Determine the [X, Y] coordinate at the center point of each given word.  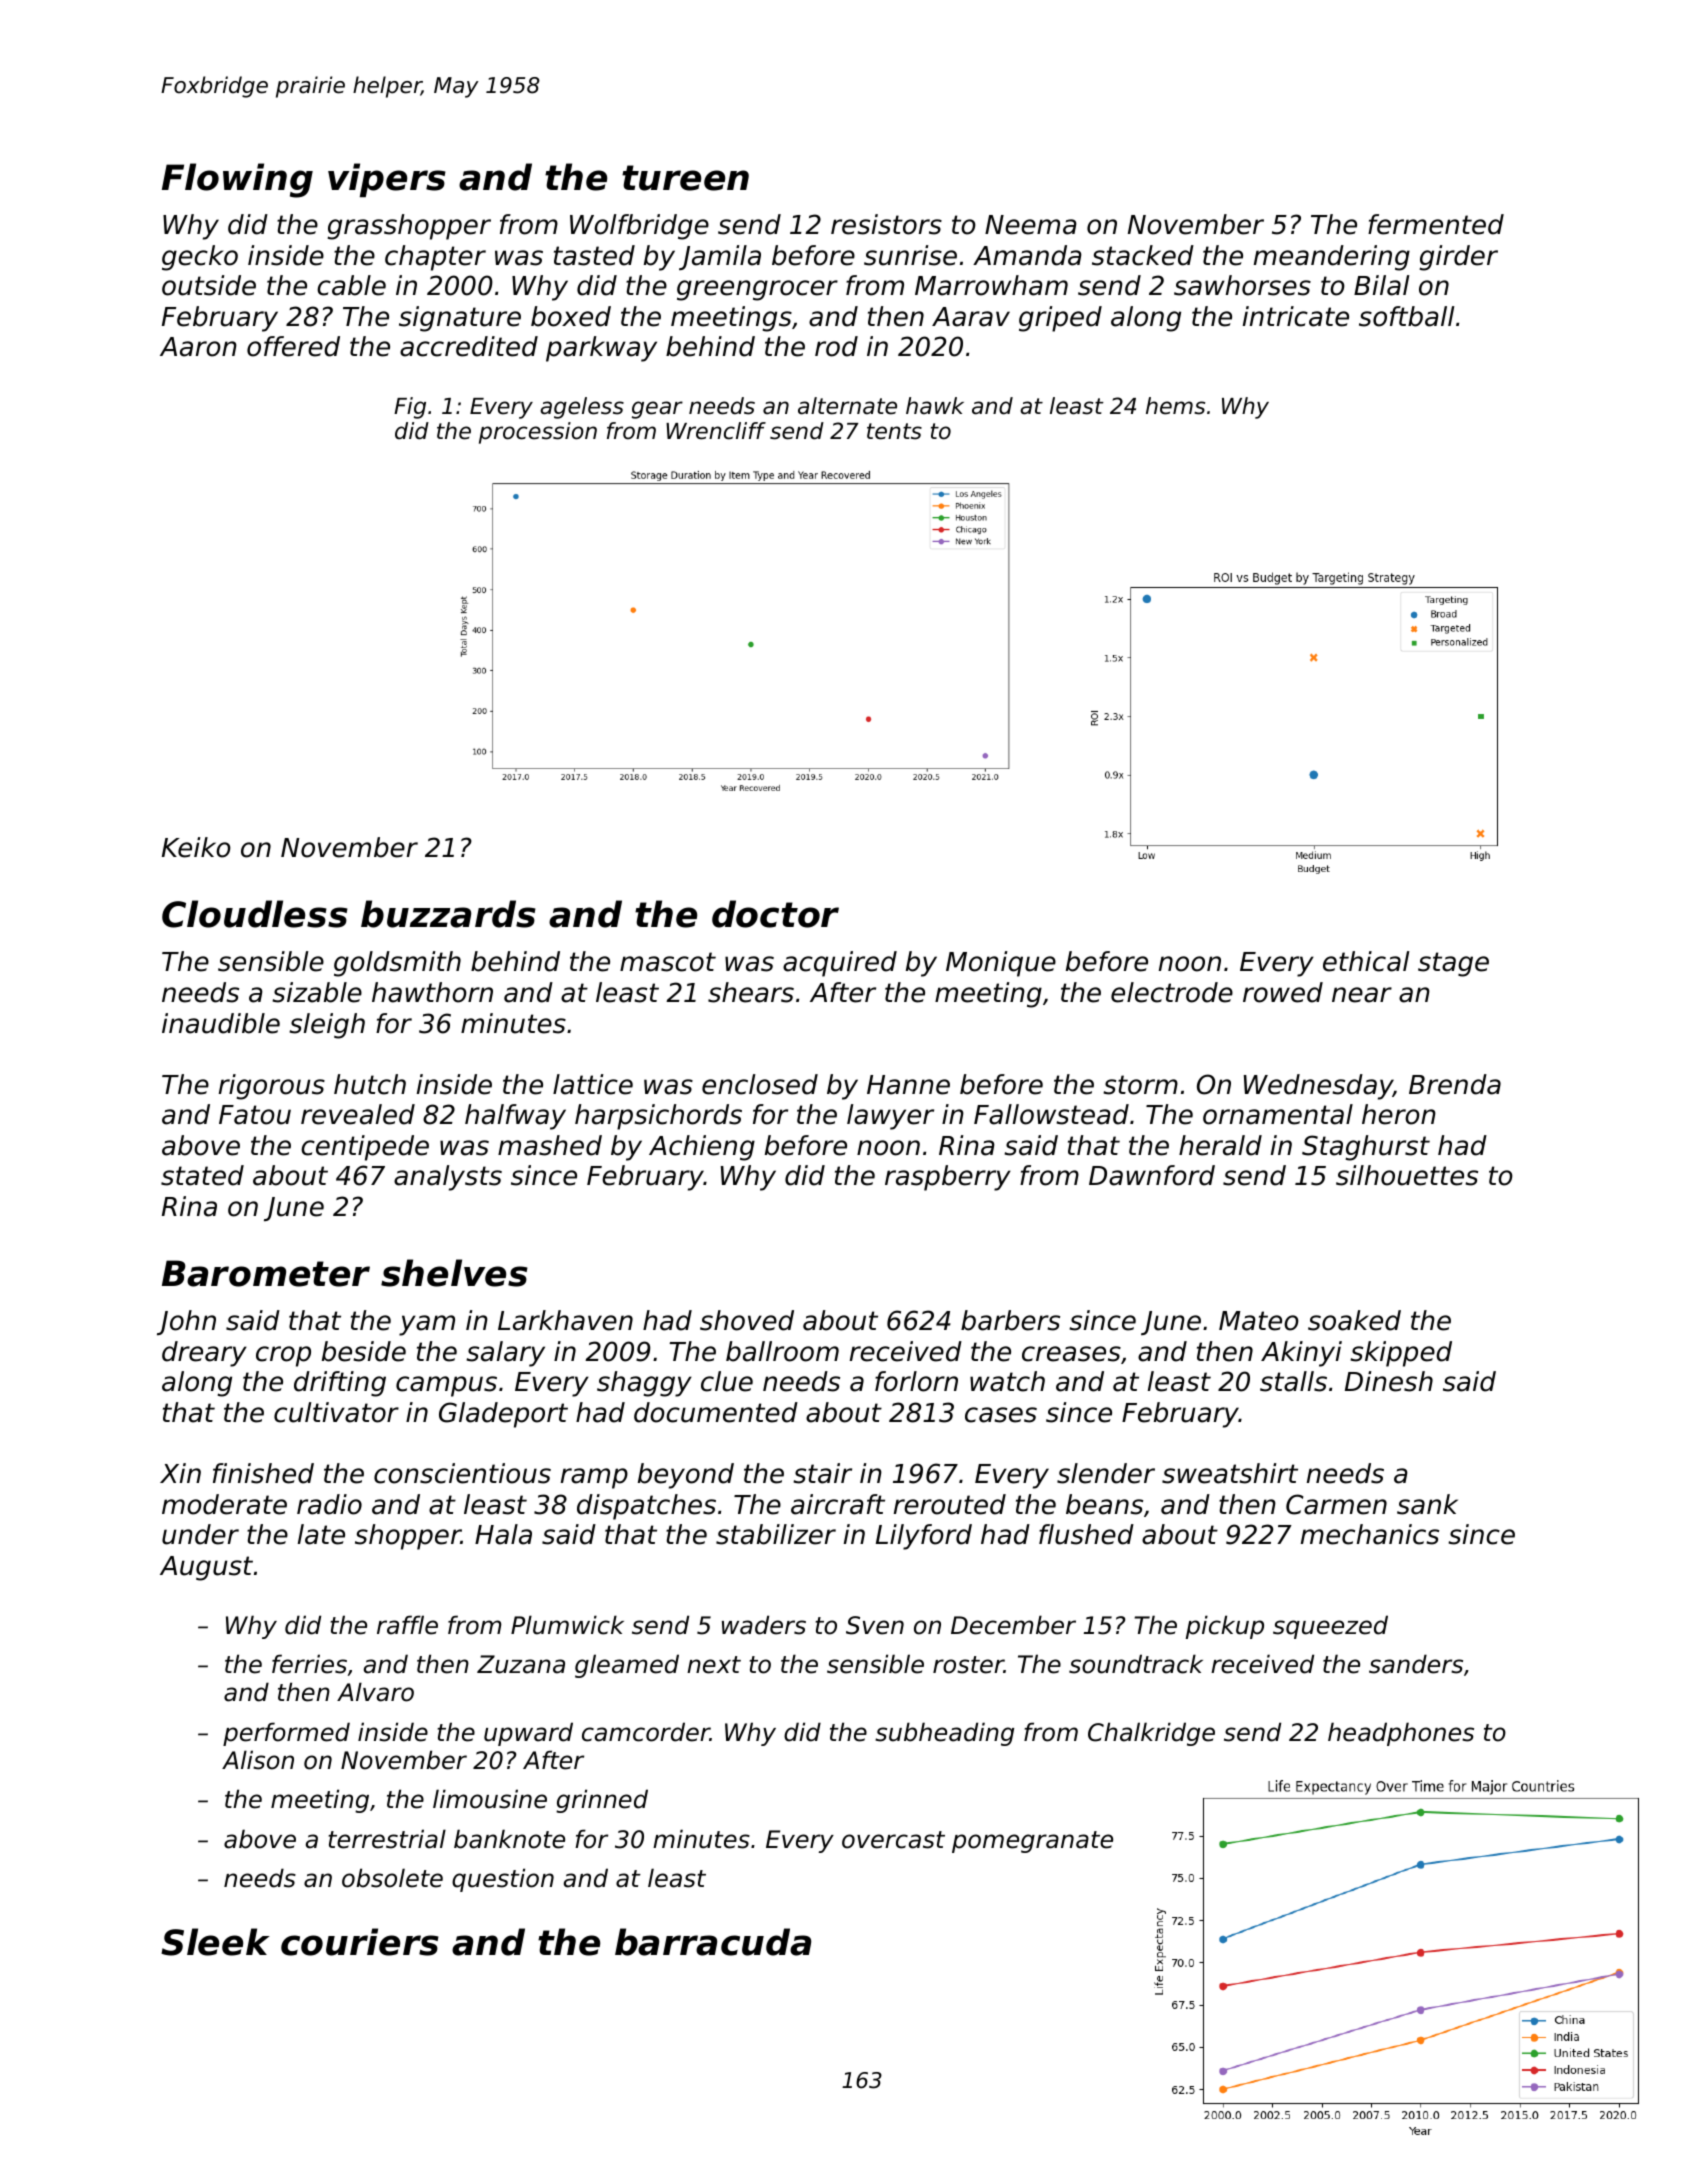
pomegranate [1032, 1842]
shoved [747, 1320]
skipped [1401, 1354]
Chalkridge [1151, 1734]
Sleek [215, 1942]
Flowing [237, 180]
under [200, 1534]
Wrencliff [716, 431]
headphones [1401, 1734]
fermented [1436, 224]
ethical [1366, 961]
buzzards [448, 914]
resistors [886, 224]
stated [202, 1175]
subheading [944, 1734]
